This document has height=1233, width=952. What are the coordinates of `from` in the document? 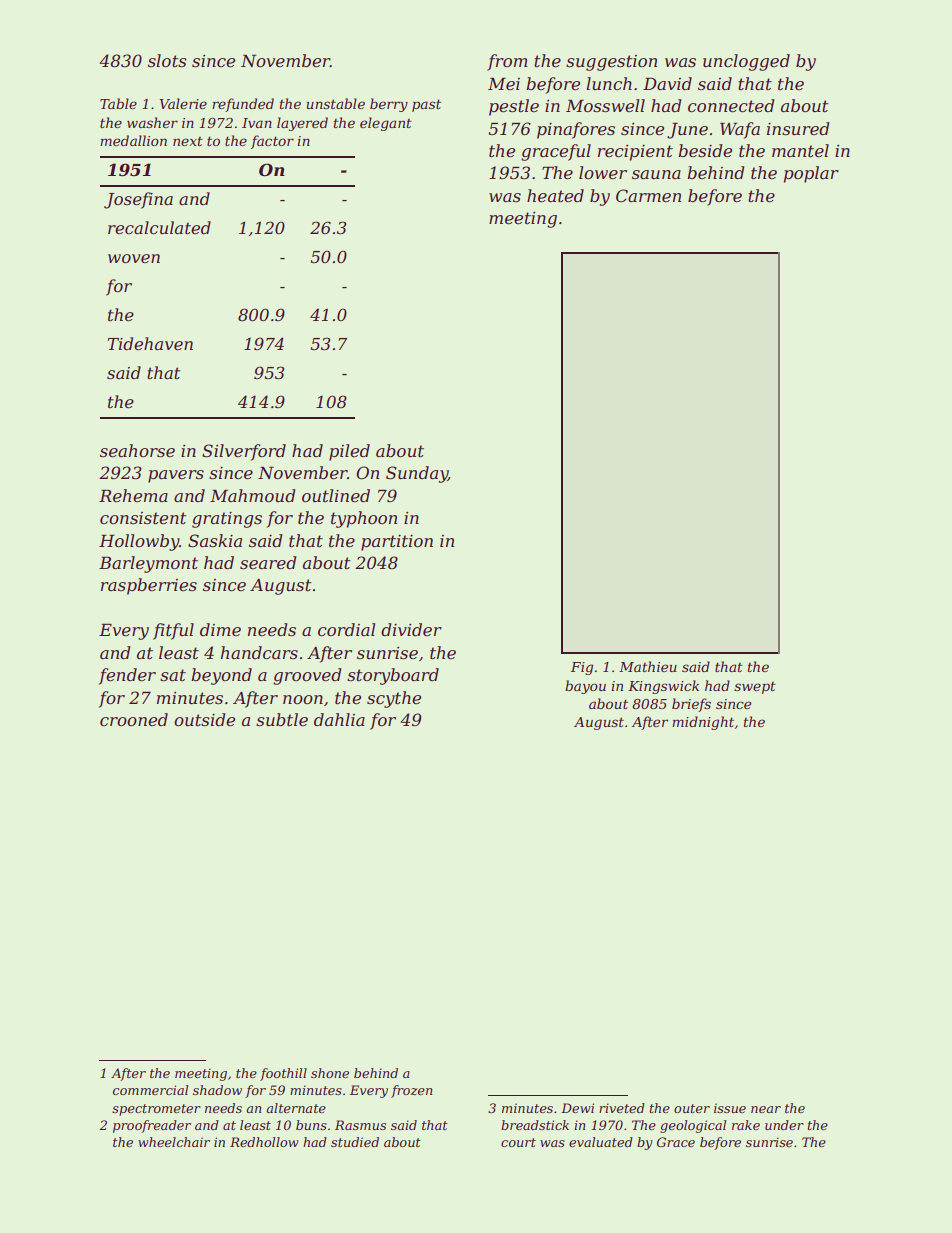 It's located at (507, 62).
